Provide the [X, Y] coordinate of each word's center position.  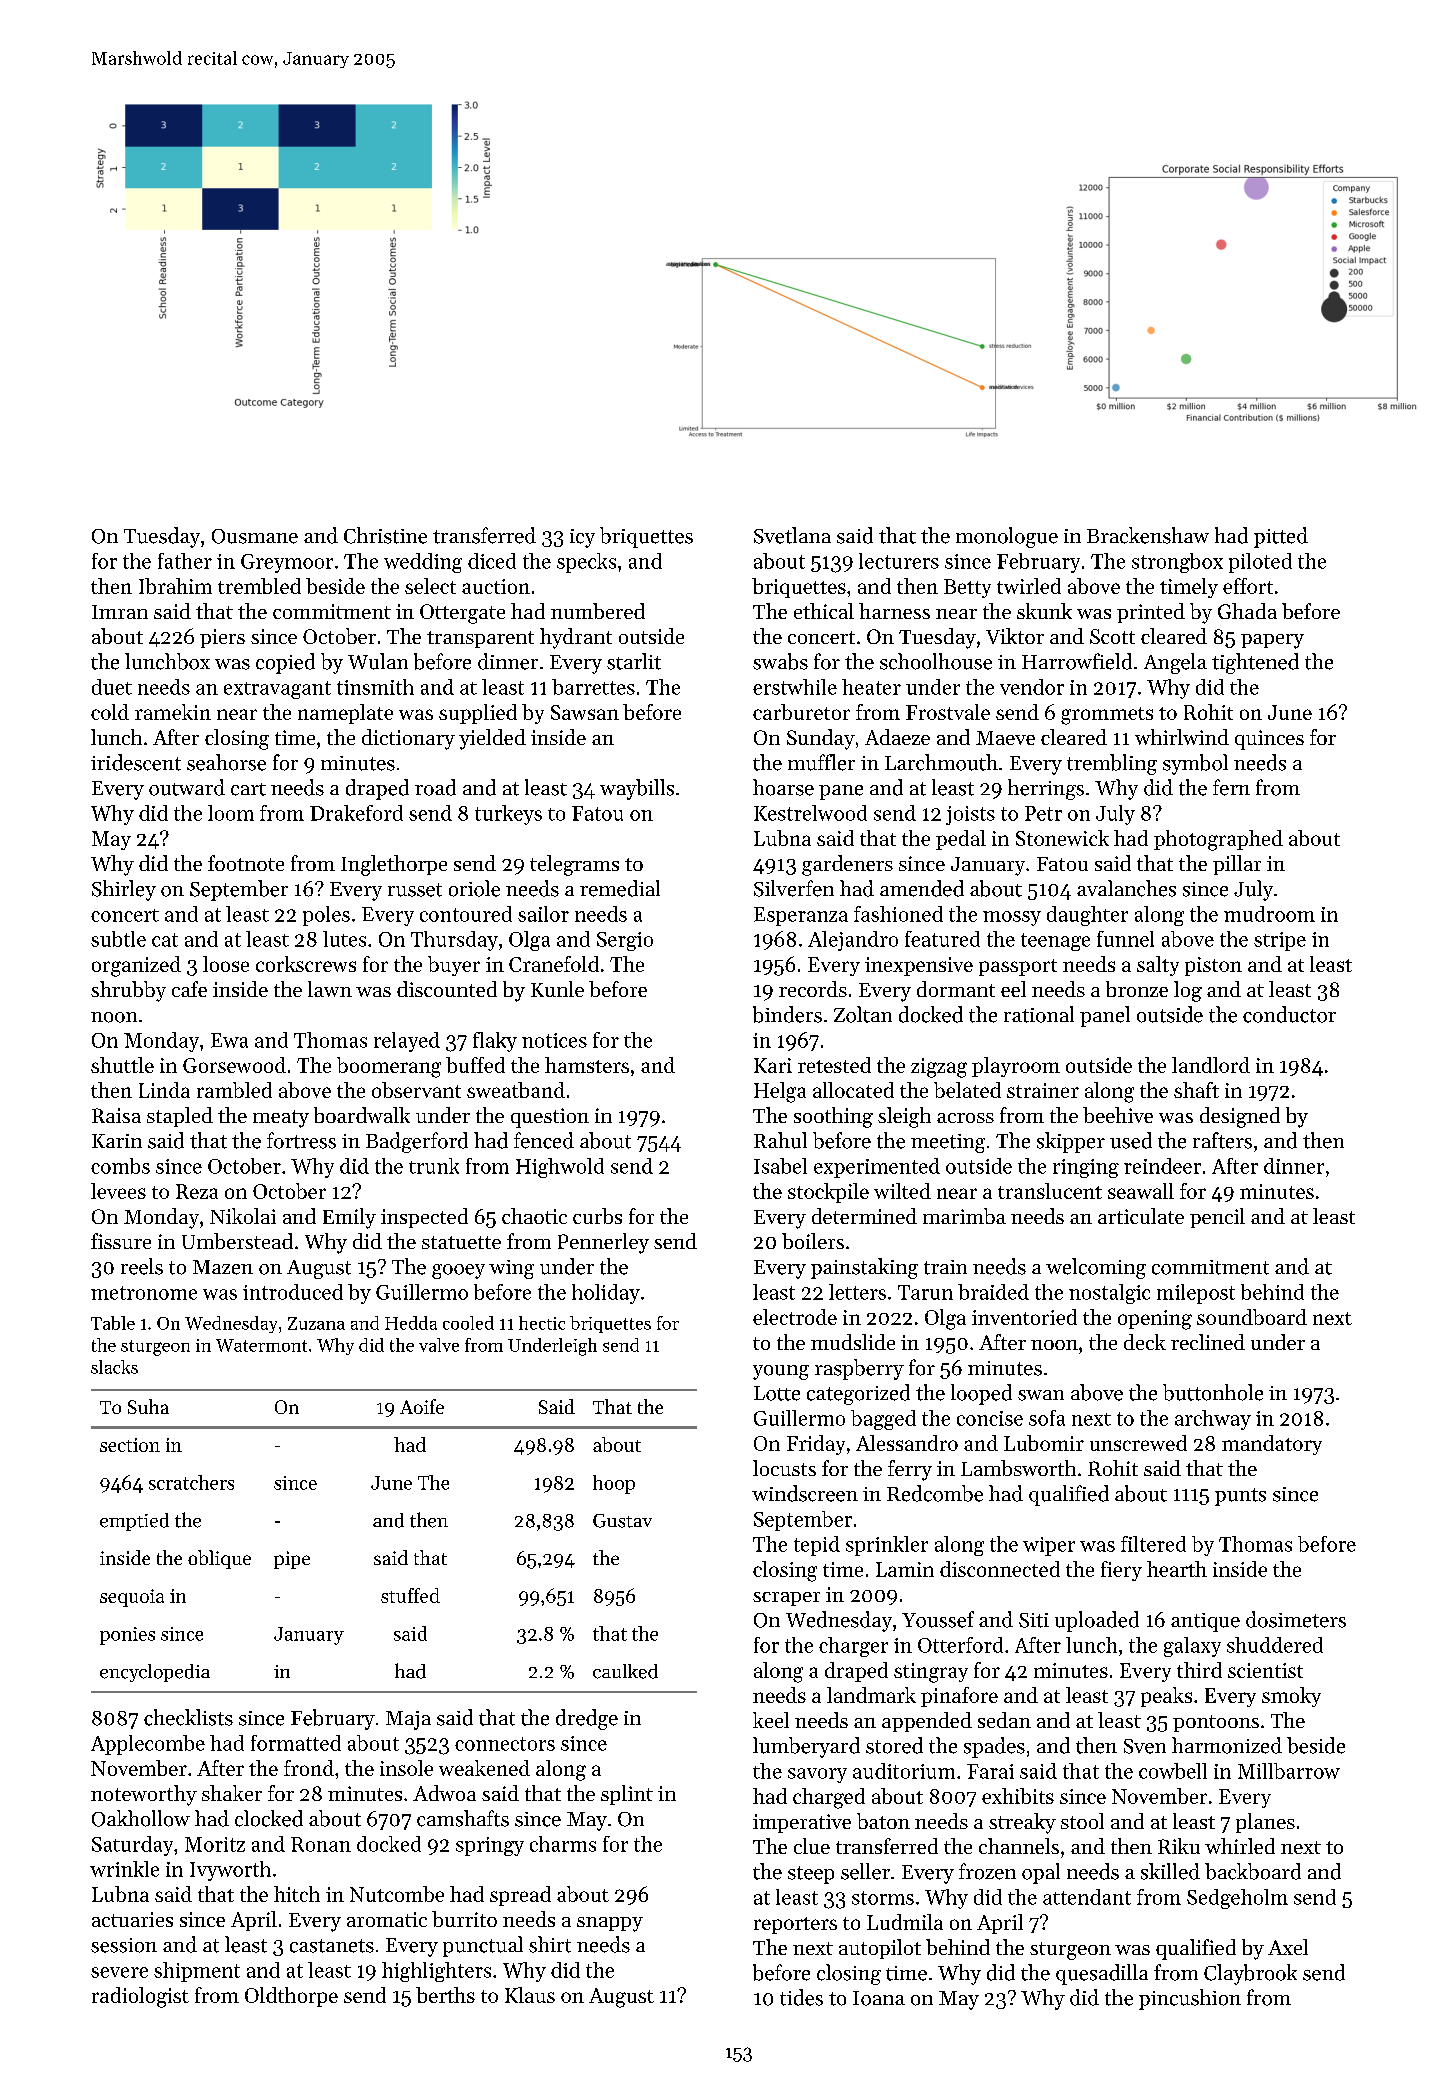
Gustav [622, 1521]
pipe [292, 1560]
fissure [121, 1241]
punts [1240, 1497]
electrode [795, 1317]
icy [582, 538]
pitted [1281, 537]
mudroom [1269, 914]
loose [226, 964]
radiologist [140, 1997]
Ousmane [255, 536]
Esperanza [801, 916]
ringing [1086, 1168]
